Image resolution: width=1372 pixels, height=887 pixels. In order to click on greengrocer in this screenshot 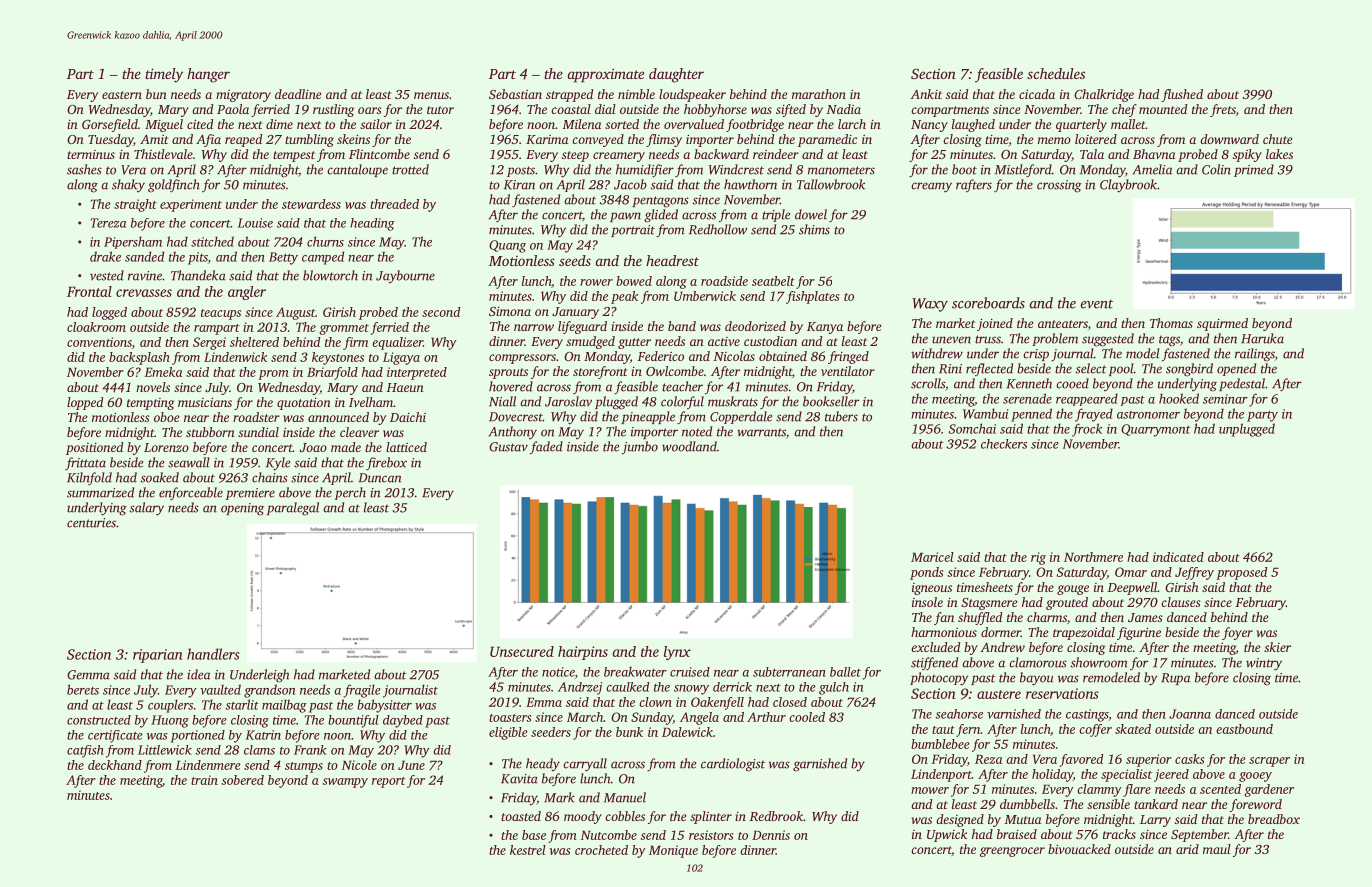, I will do `click(1012, 852)`.
